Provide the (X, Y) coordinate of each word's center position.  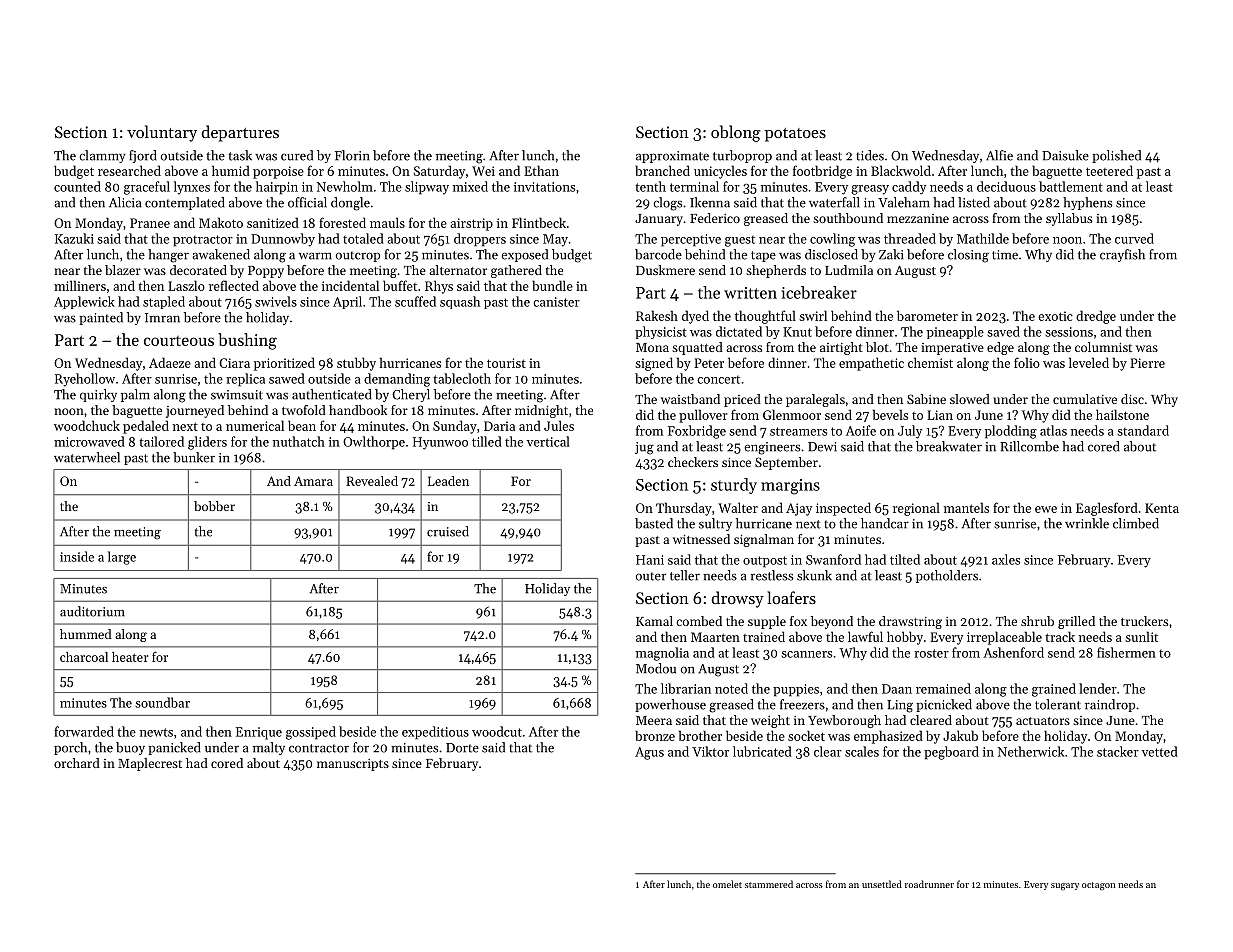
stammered (769, 884)
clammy (102, 156)
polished (1116, 156)
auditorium (92, 611)
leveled (1089, 362)
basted (654, 523)
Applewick (84, 302)
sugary (1065, 886)
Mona (652, 347)
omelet (727, 884)
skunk (814, 575)
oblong (736, 133)
